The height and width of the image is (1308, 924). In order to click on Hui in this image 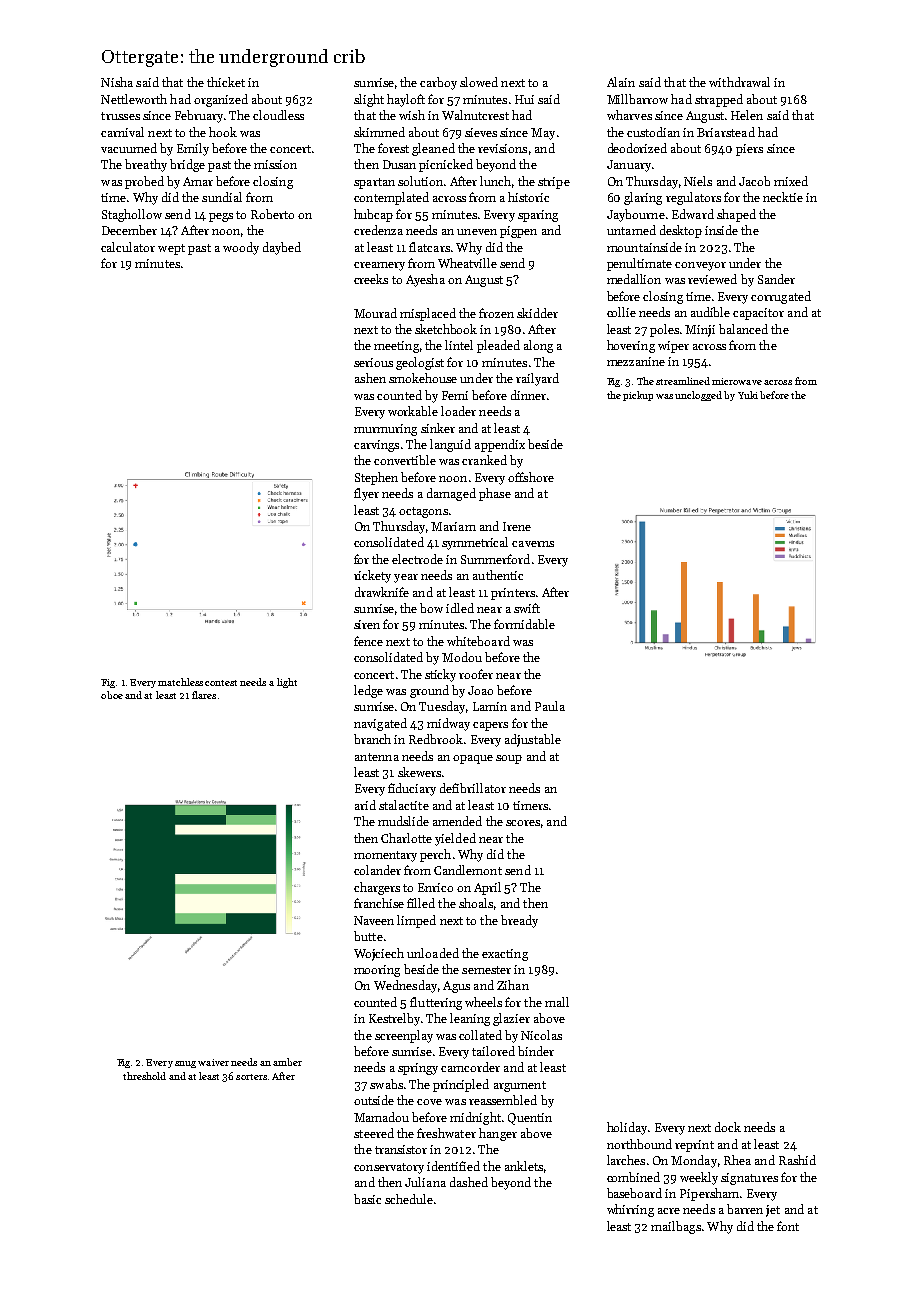, I will do `click(524, 99)`.
